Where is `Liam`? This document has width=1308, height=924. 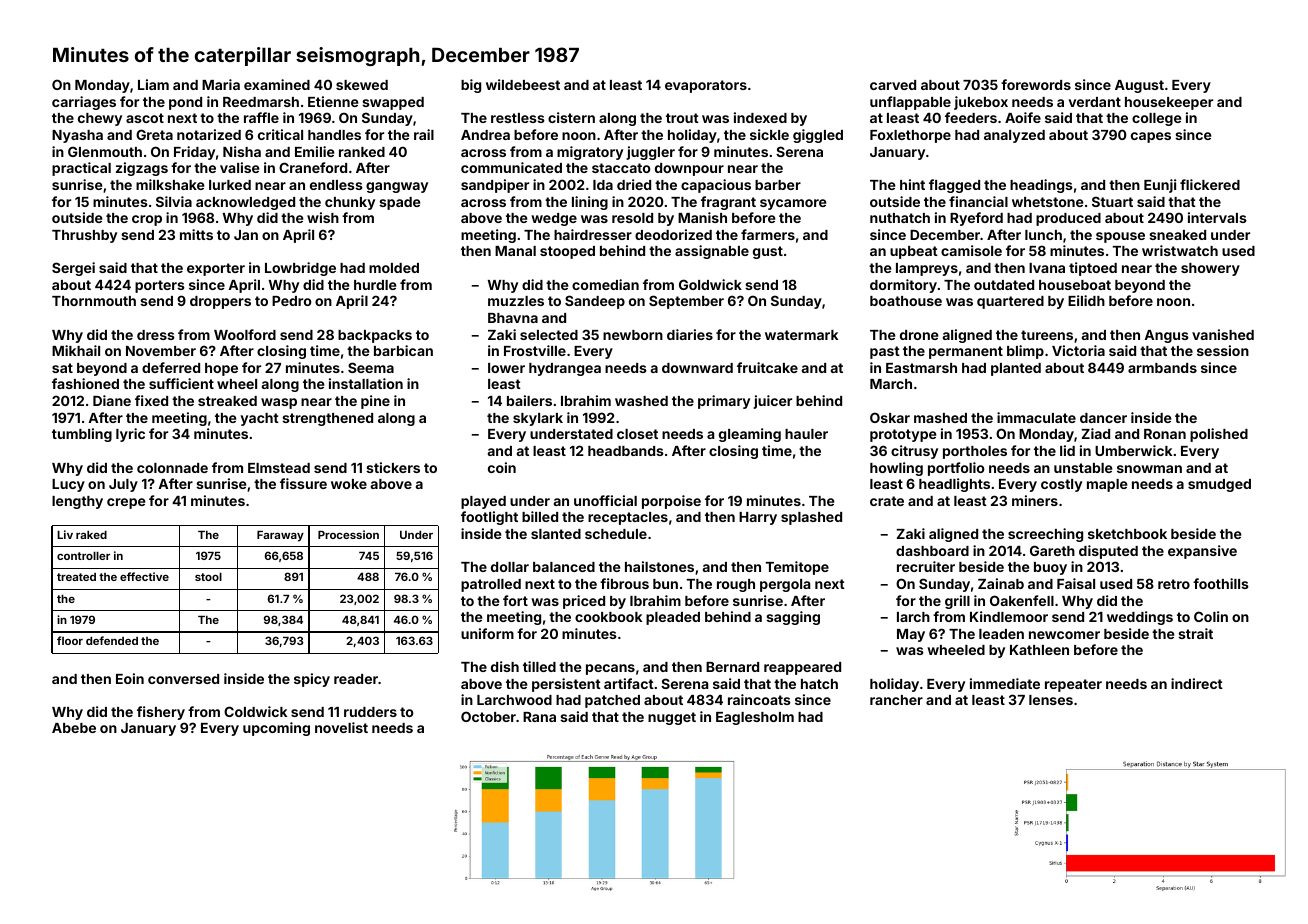
Liam is located at coordinates (153, 84).
